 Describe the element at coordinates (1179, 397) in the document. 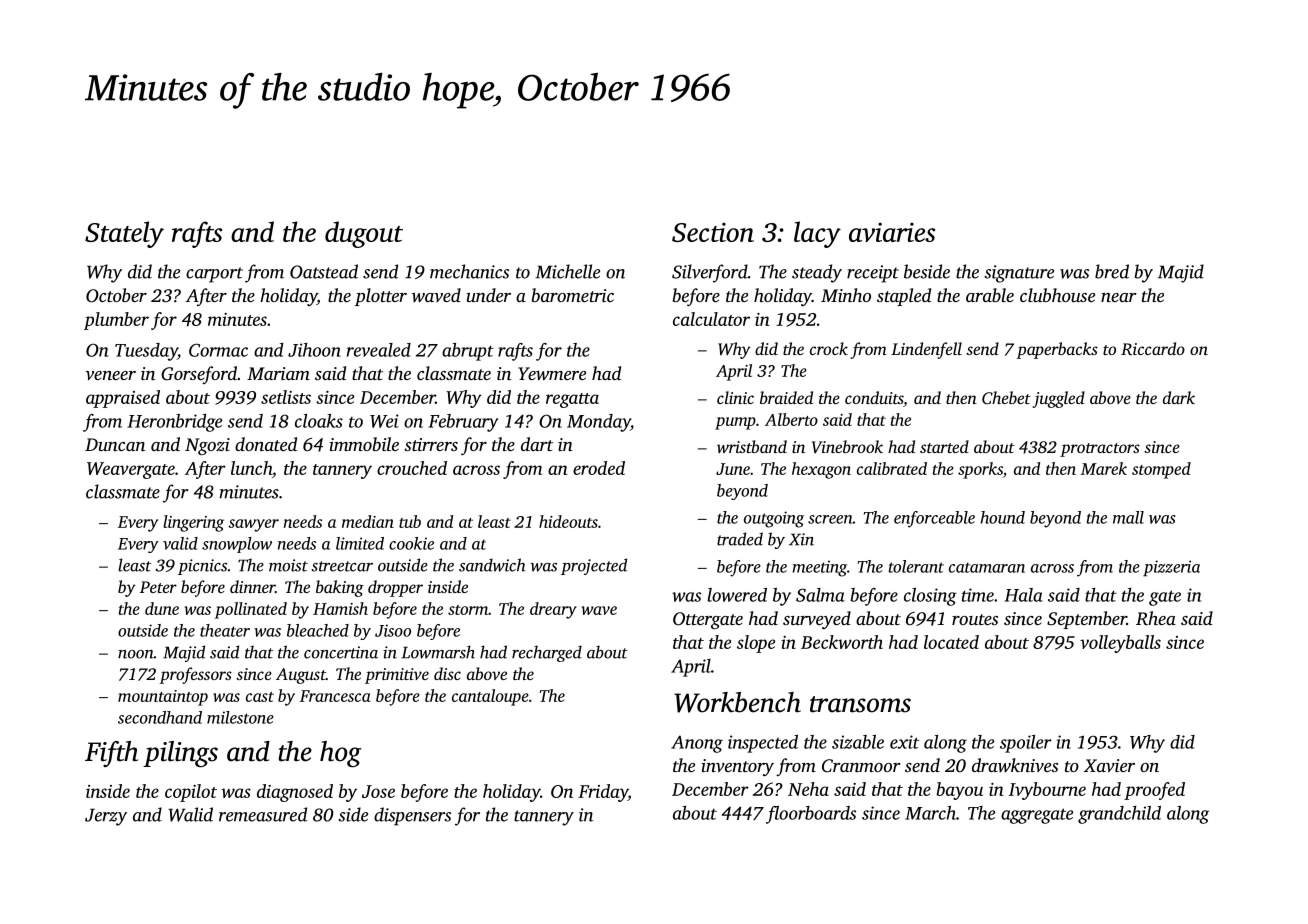

I see `dark` at that location.
